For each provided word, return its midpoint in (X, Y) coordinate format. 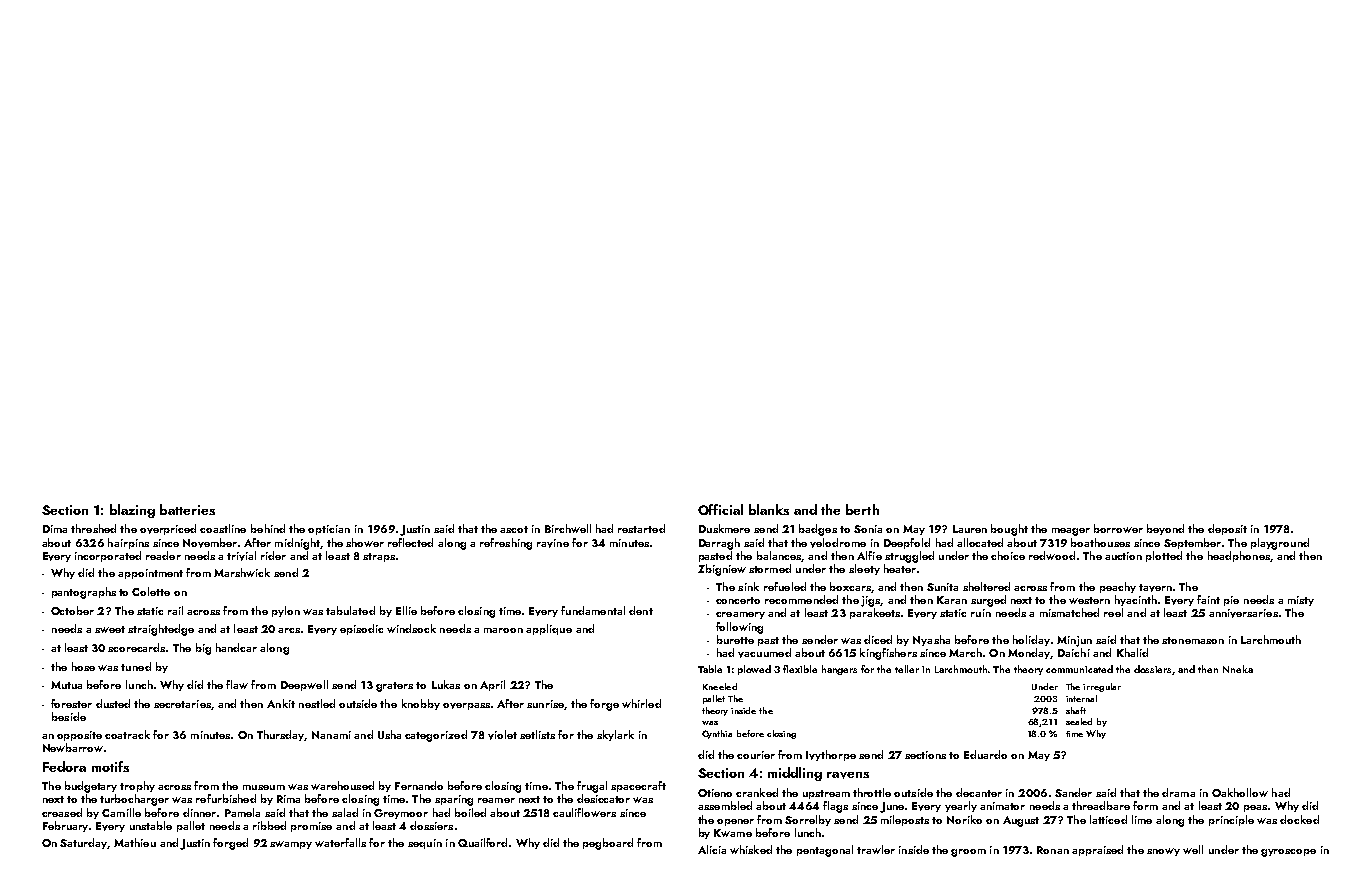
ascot (514, 529)
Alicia (712, 849)
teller (907, 669)
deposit (1227, 529)
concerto (738, 600)
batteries (187, 509)
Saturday (84, 843)
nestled (317, 703)
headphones (1239, 556)
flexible (800, 669)
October (72, 610)
